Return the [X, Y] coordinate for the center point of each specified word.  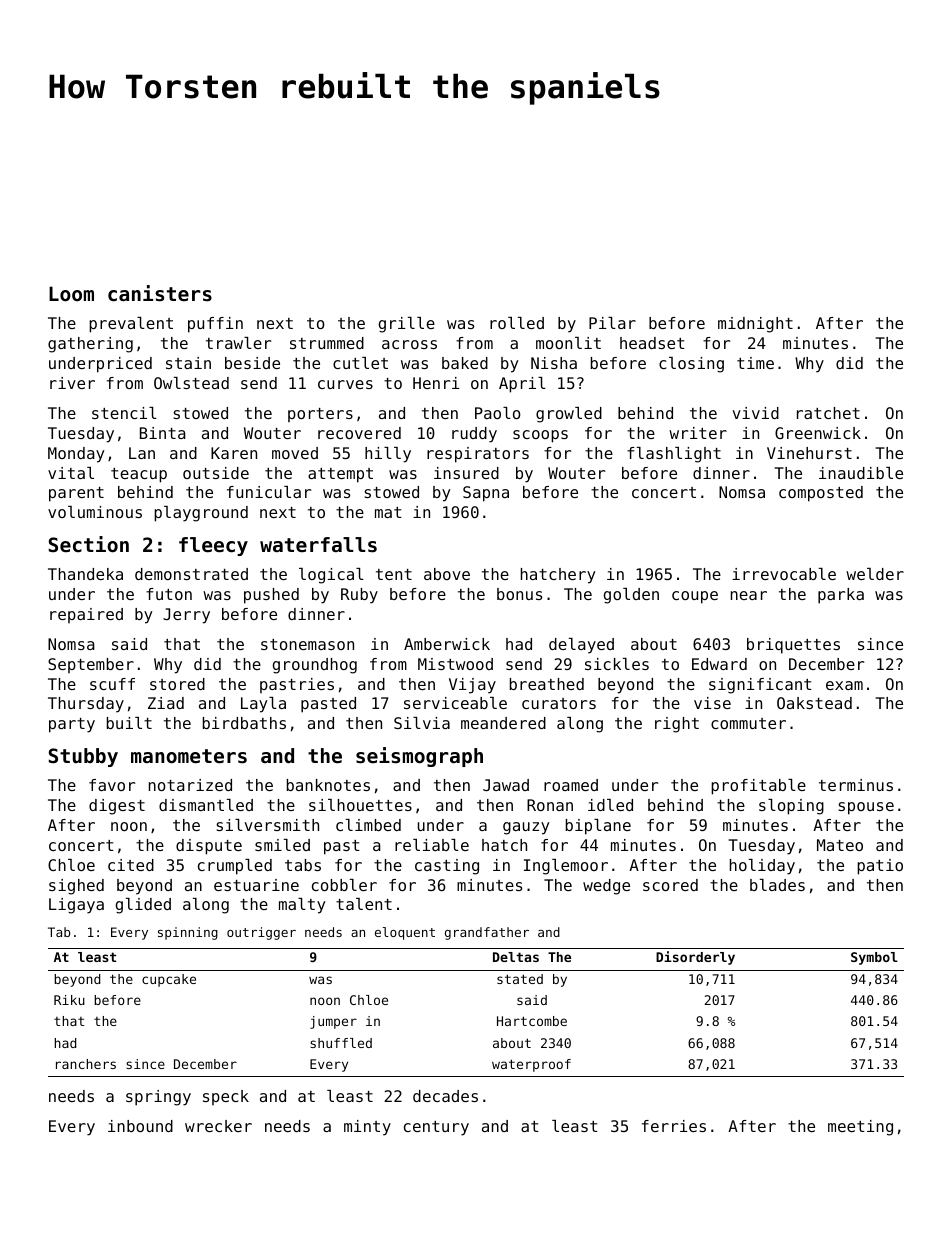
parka [841, 596]
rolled [517, 323]
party [72, 725]
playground [201, 514]
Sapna [486, 494]
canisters [160, 293]
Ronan [550, 805]
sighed [76, 887]
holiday [762, 867]
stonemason [307, 644]
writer [698, 433]
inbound [140, 1126]
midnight [755, 325]
